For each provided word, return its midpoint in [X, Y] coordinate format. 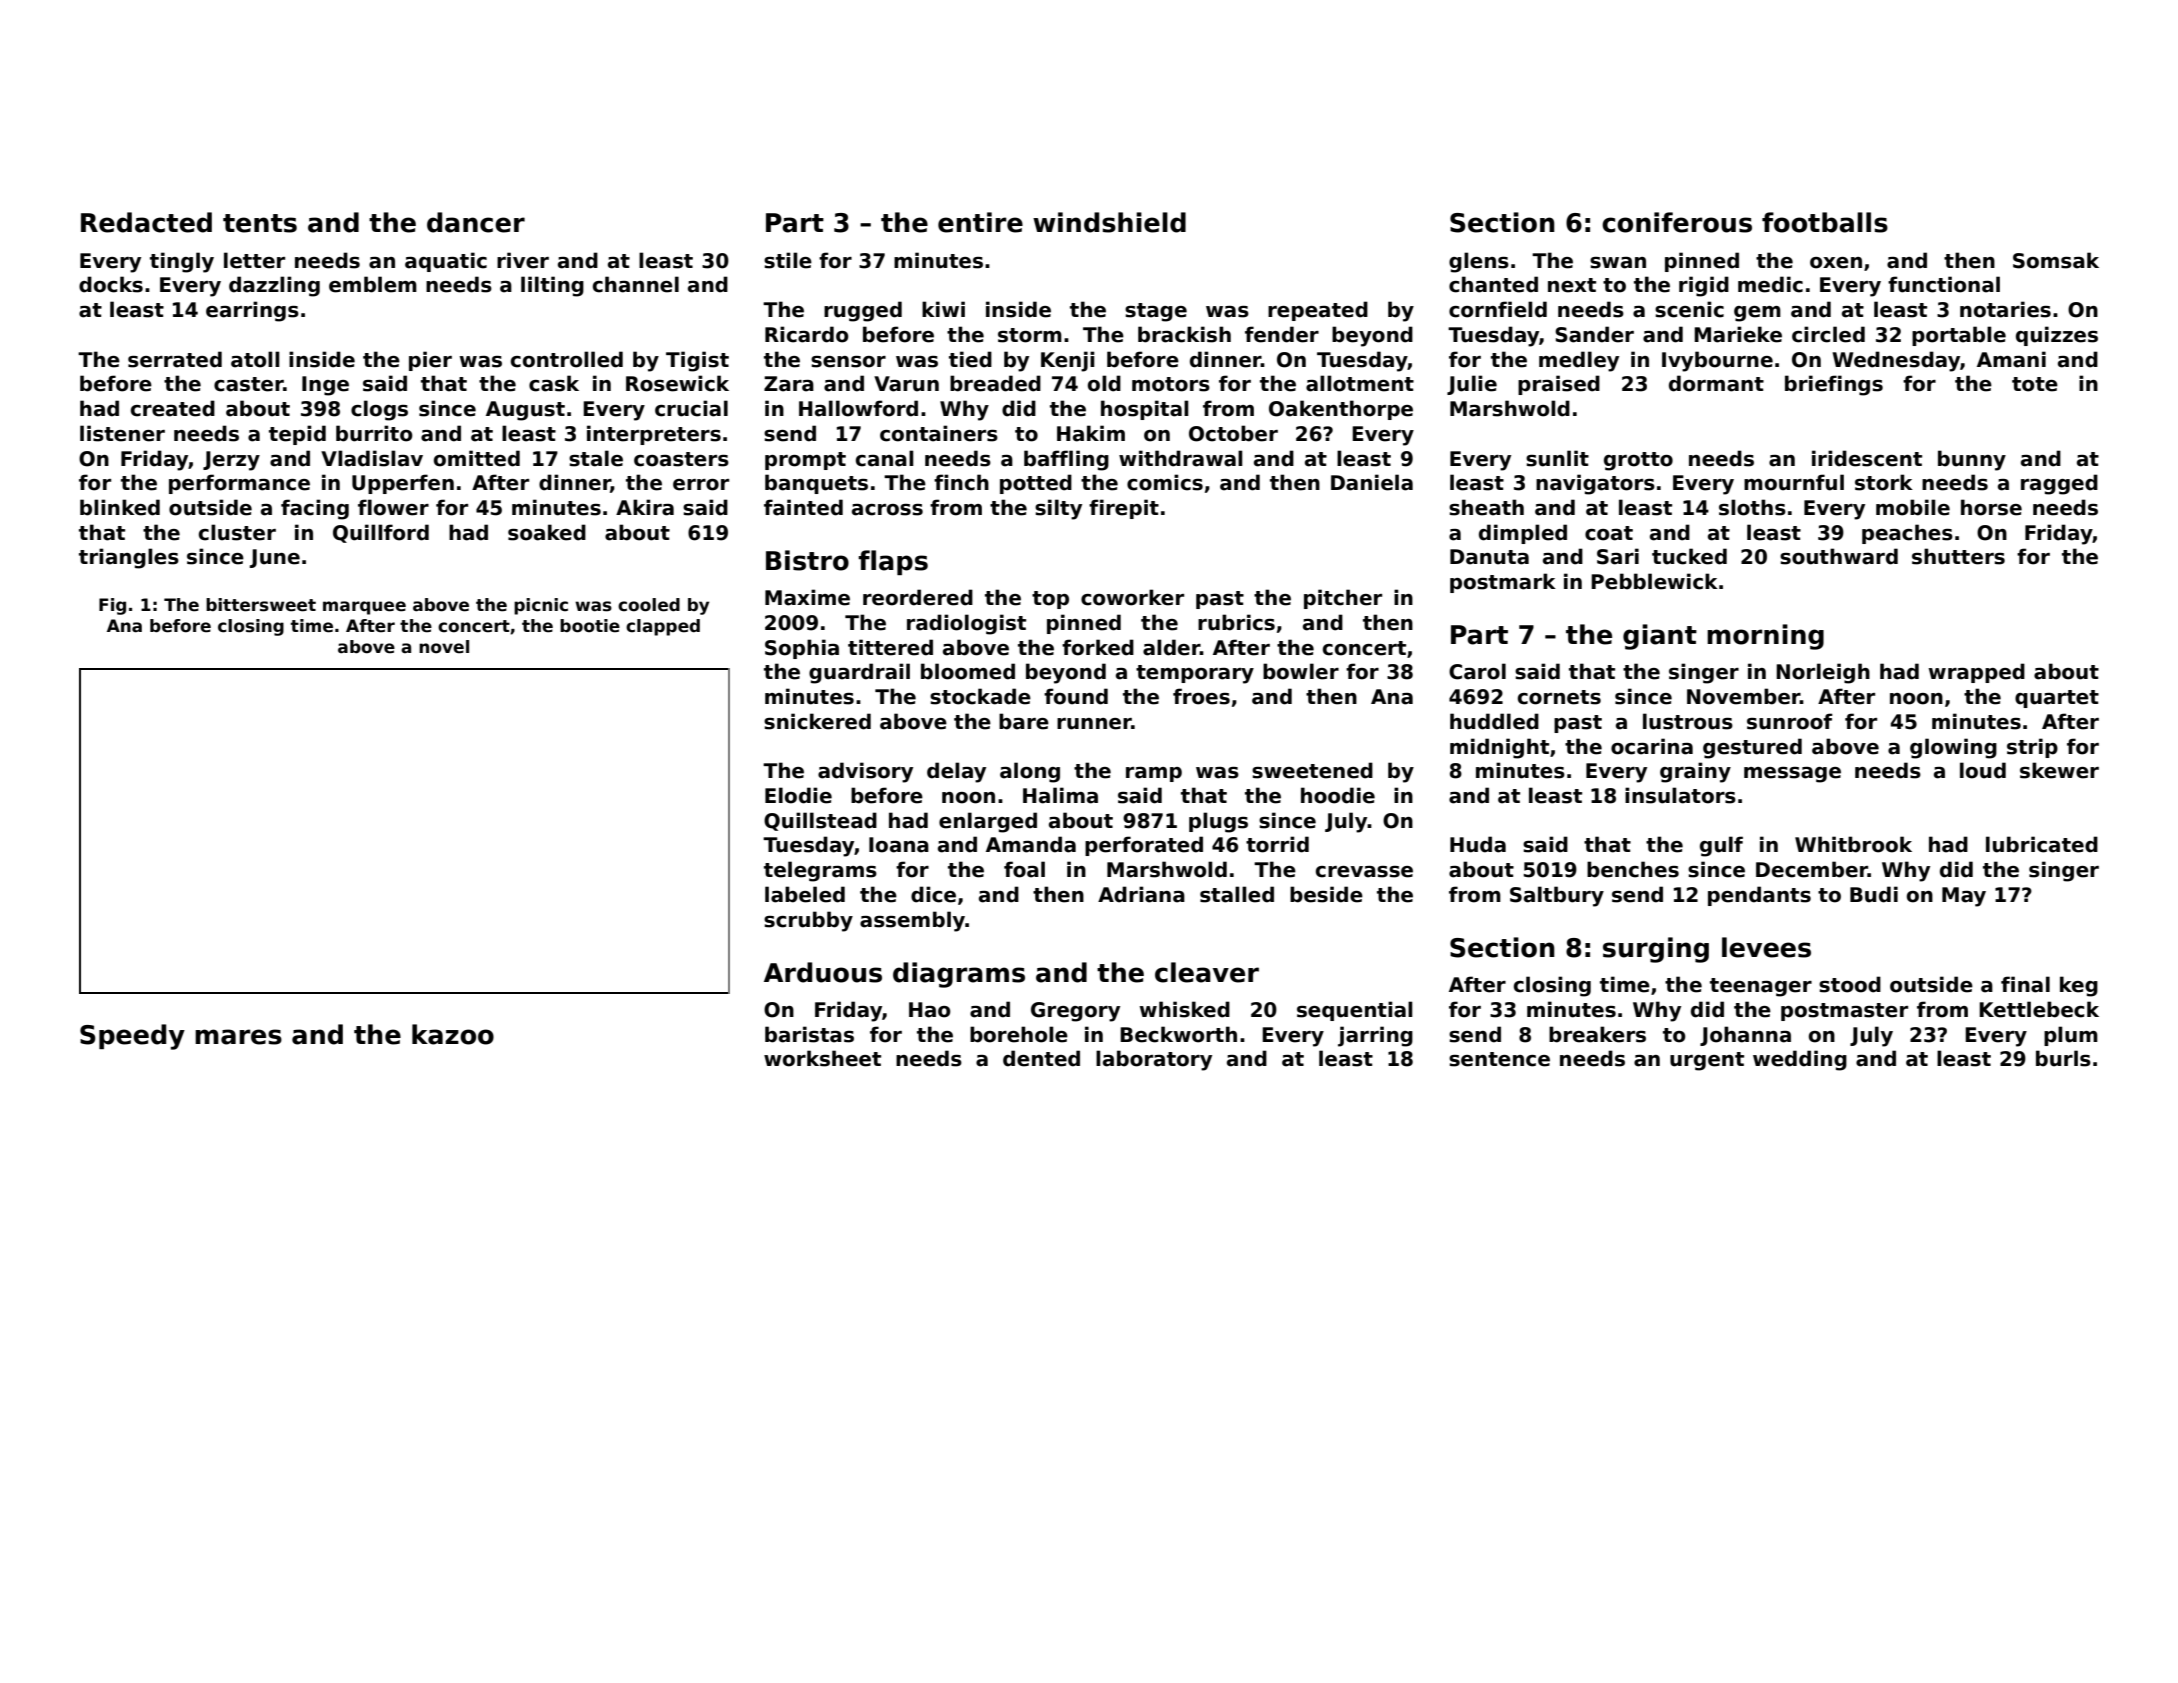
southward [1839, 556]
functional [1944, 284]
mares [238, 1037]
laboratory [1154, 1060]
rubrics [1236, 622]
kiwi [943, 309]
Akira [645, 507]
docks [111, 284]
